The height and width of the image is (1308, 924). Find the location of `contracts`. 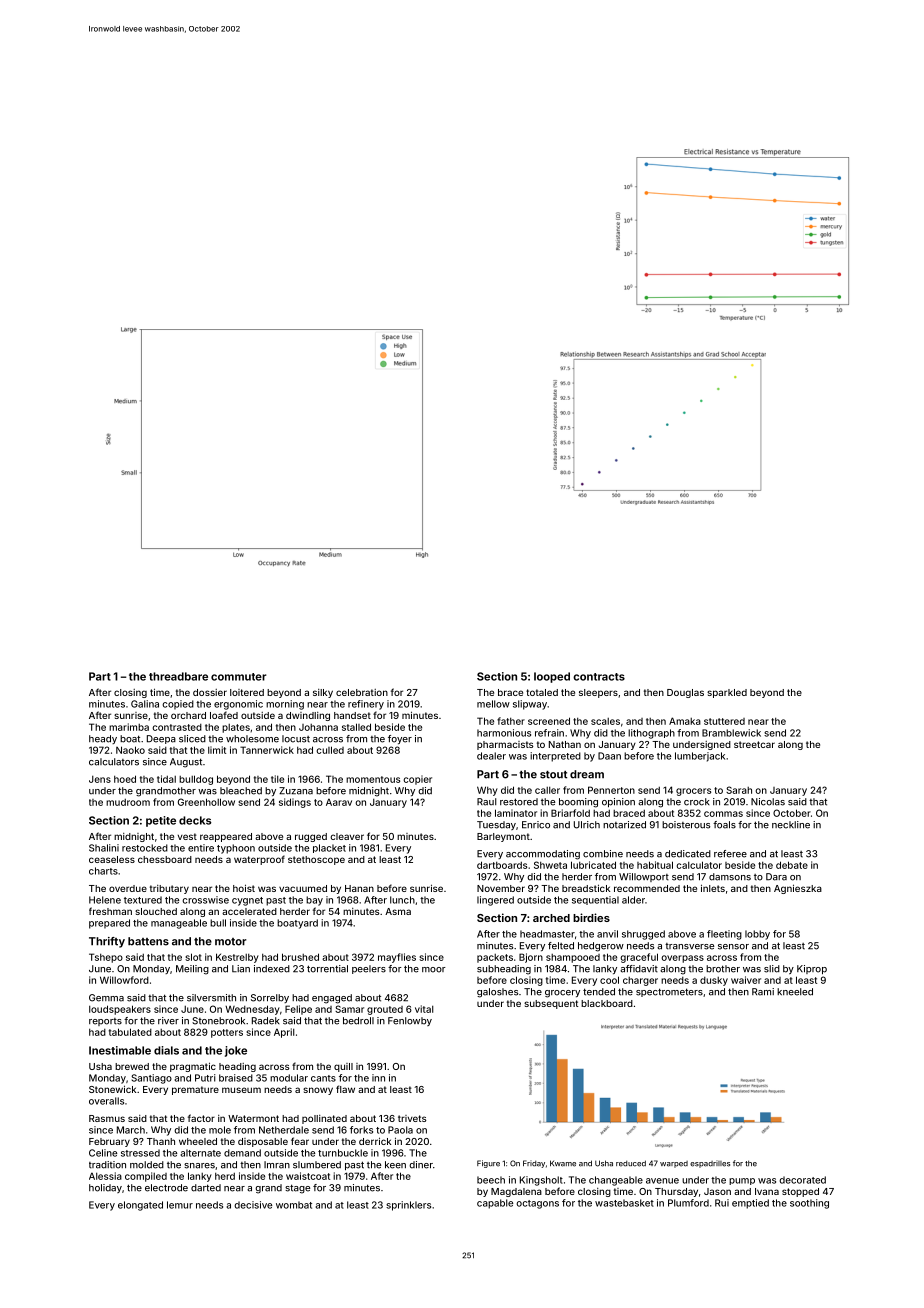

contracts is located at coordinates (599, 677).
